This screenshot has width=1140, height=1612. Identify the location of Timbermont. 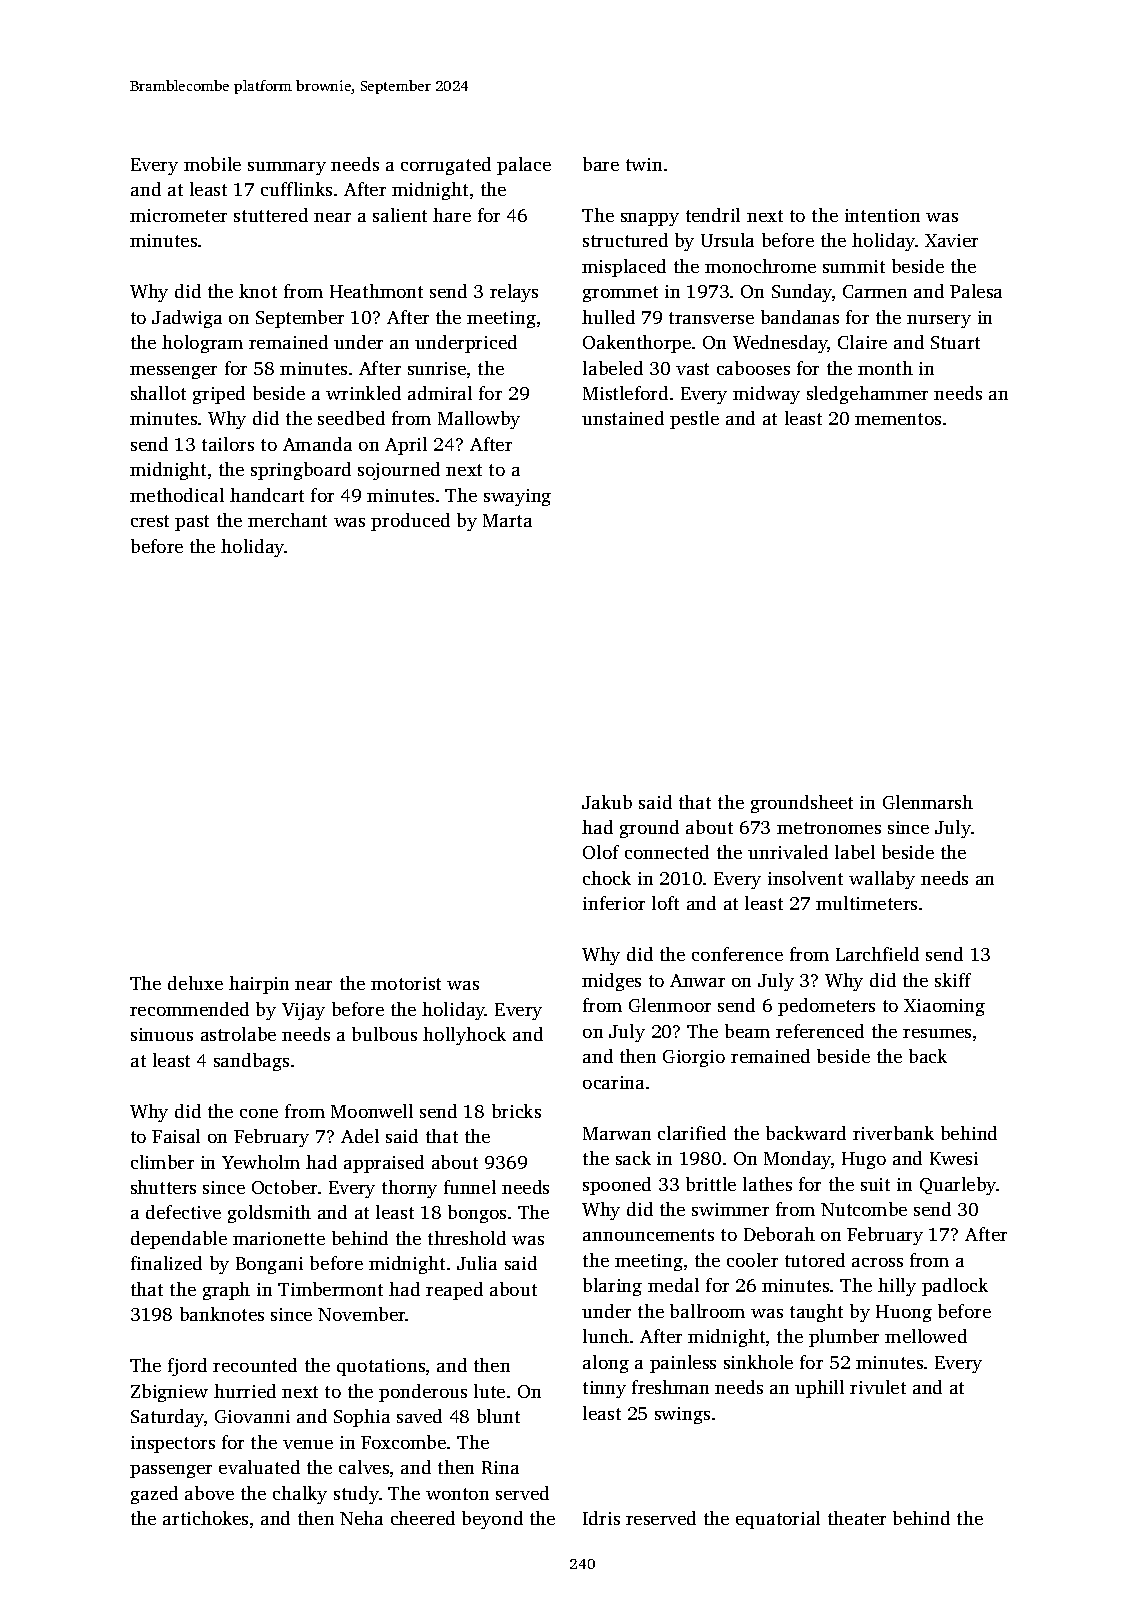
(330, 1289).
